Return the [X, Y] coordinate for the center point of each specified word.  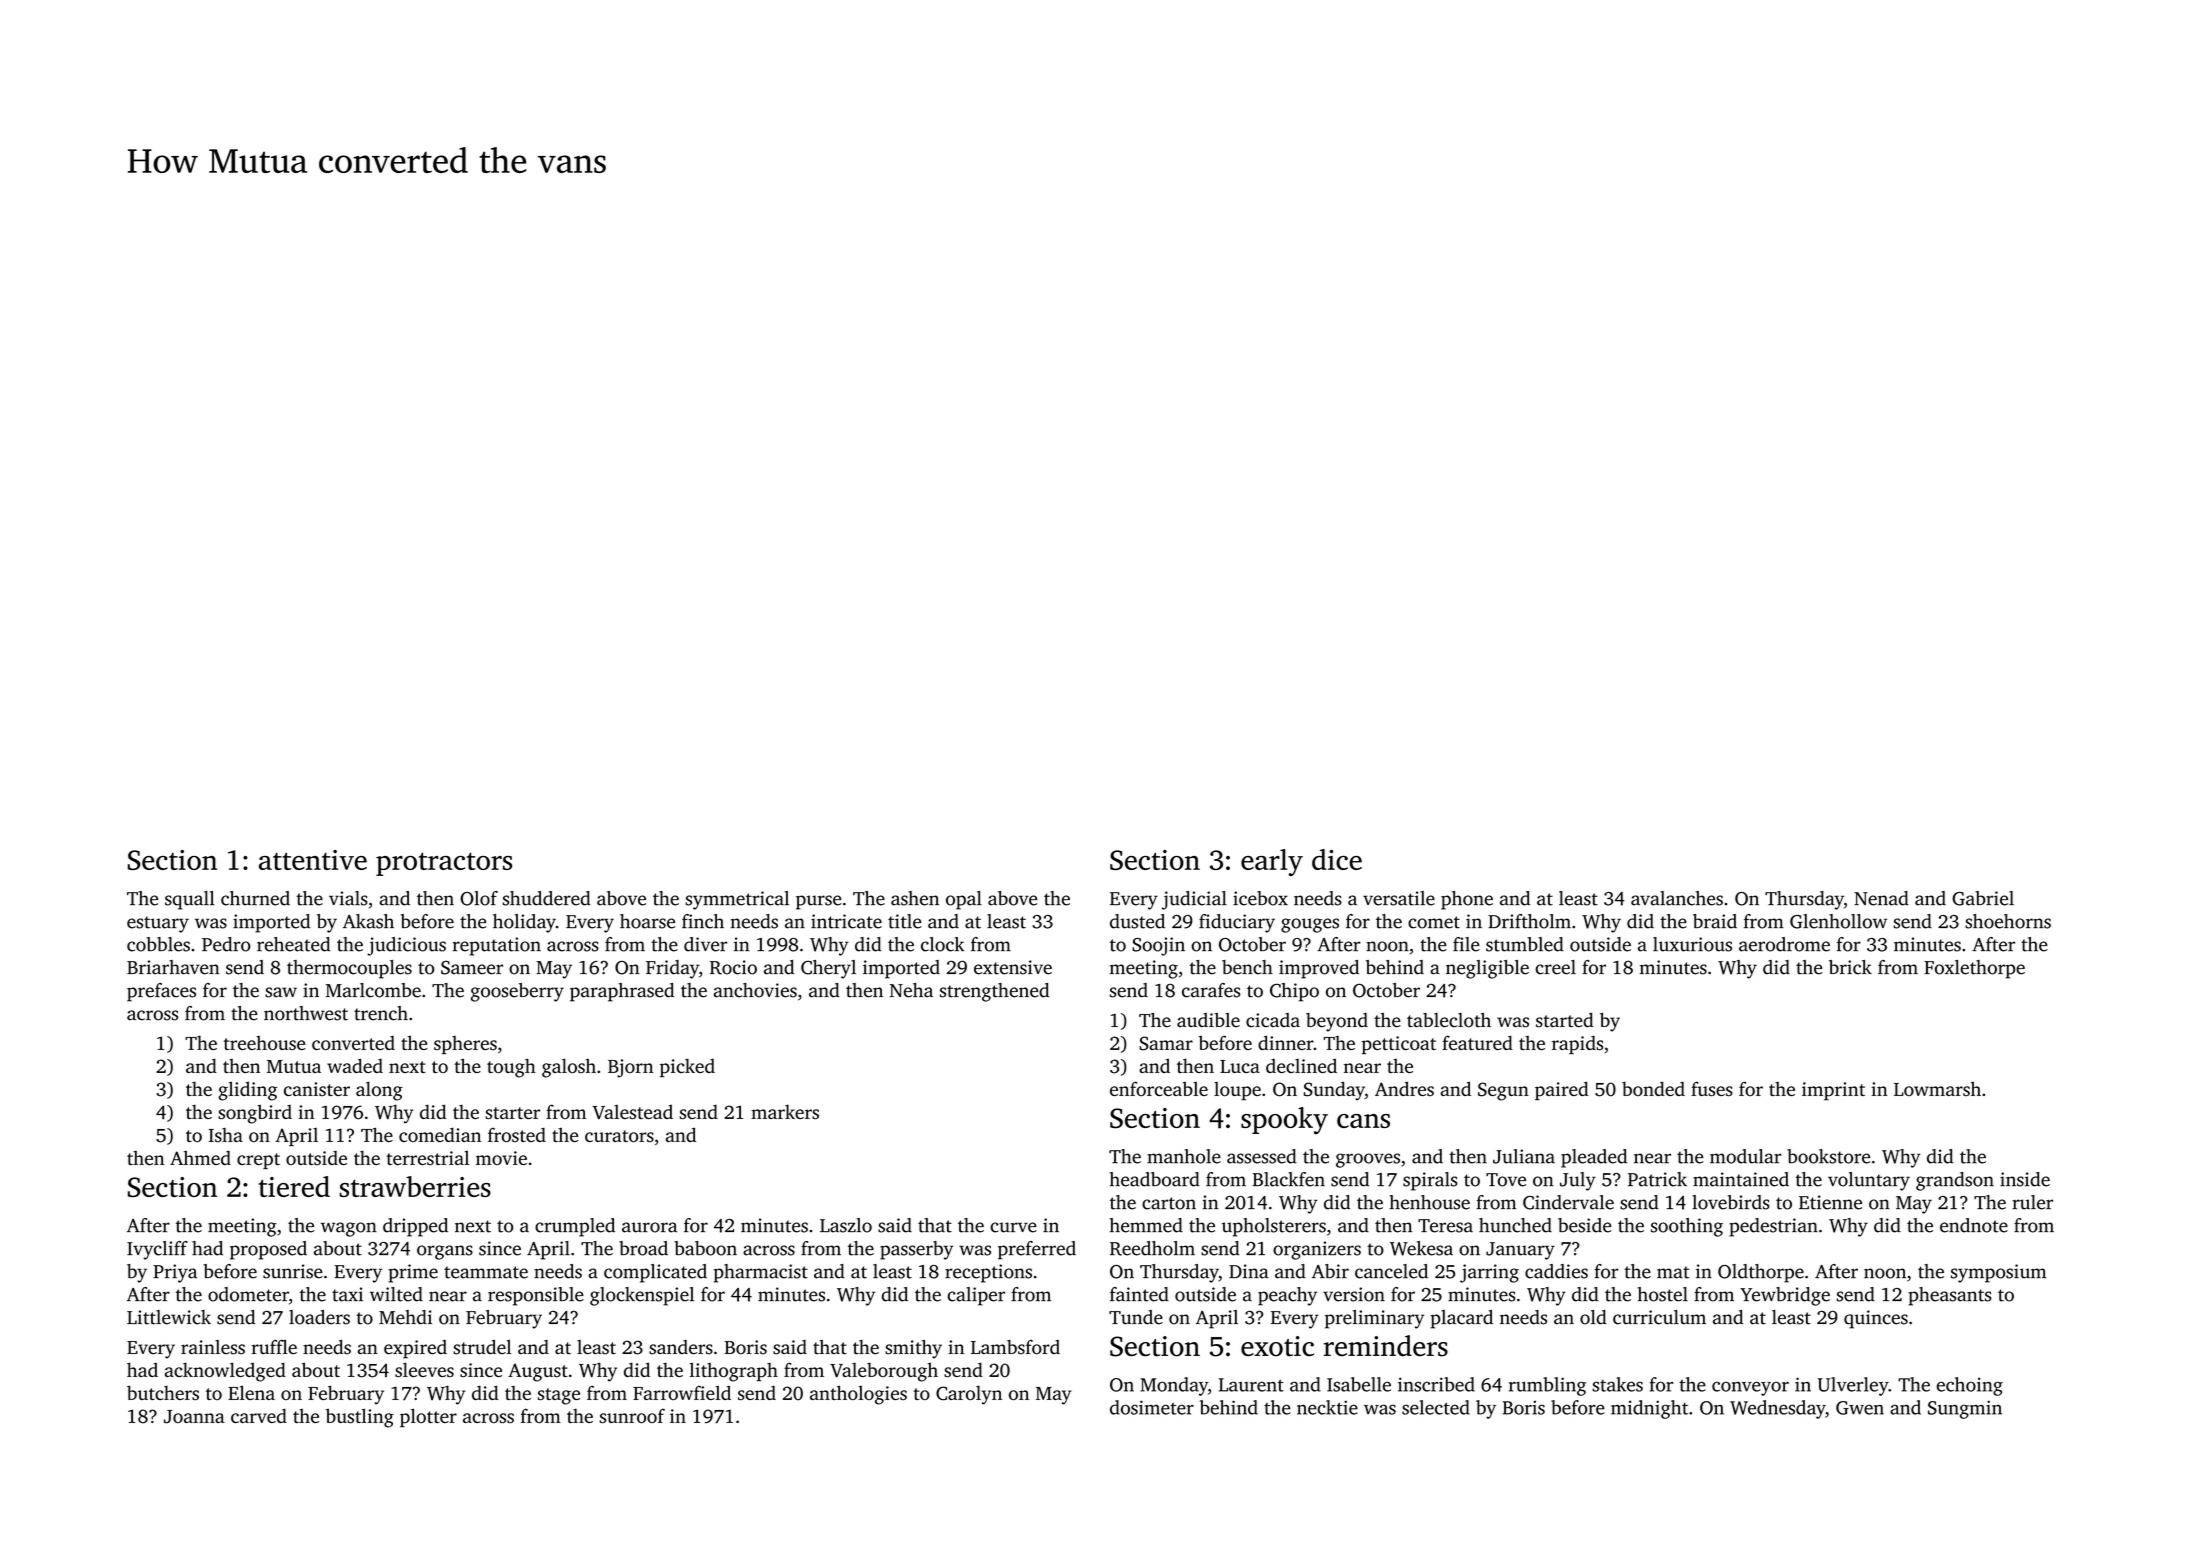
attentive [313, 860]
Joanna [194, 1417]
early [1272, 862]
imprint [1833, 1091]
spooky [1284, 1120]
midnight [1649, 1409]
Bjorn [630, 1068]
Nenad [1881, 898]
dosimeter [1152, 1407]
